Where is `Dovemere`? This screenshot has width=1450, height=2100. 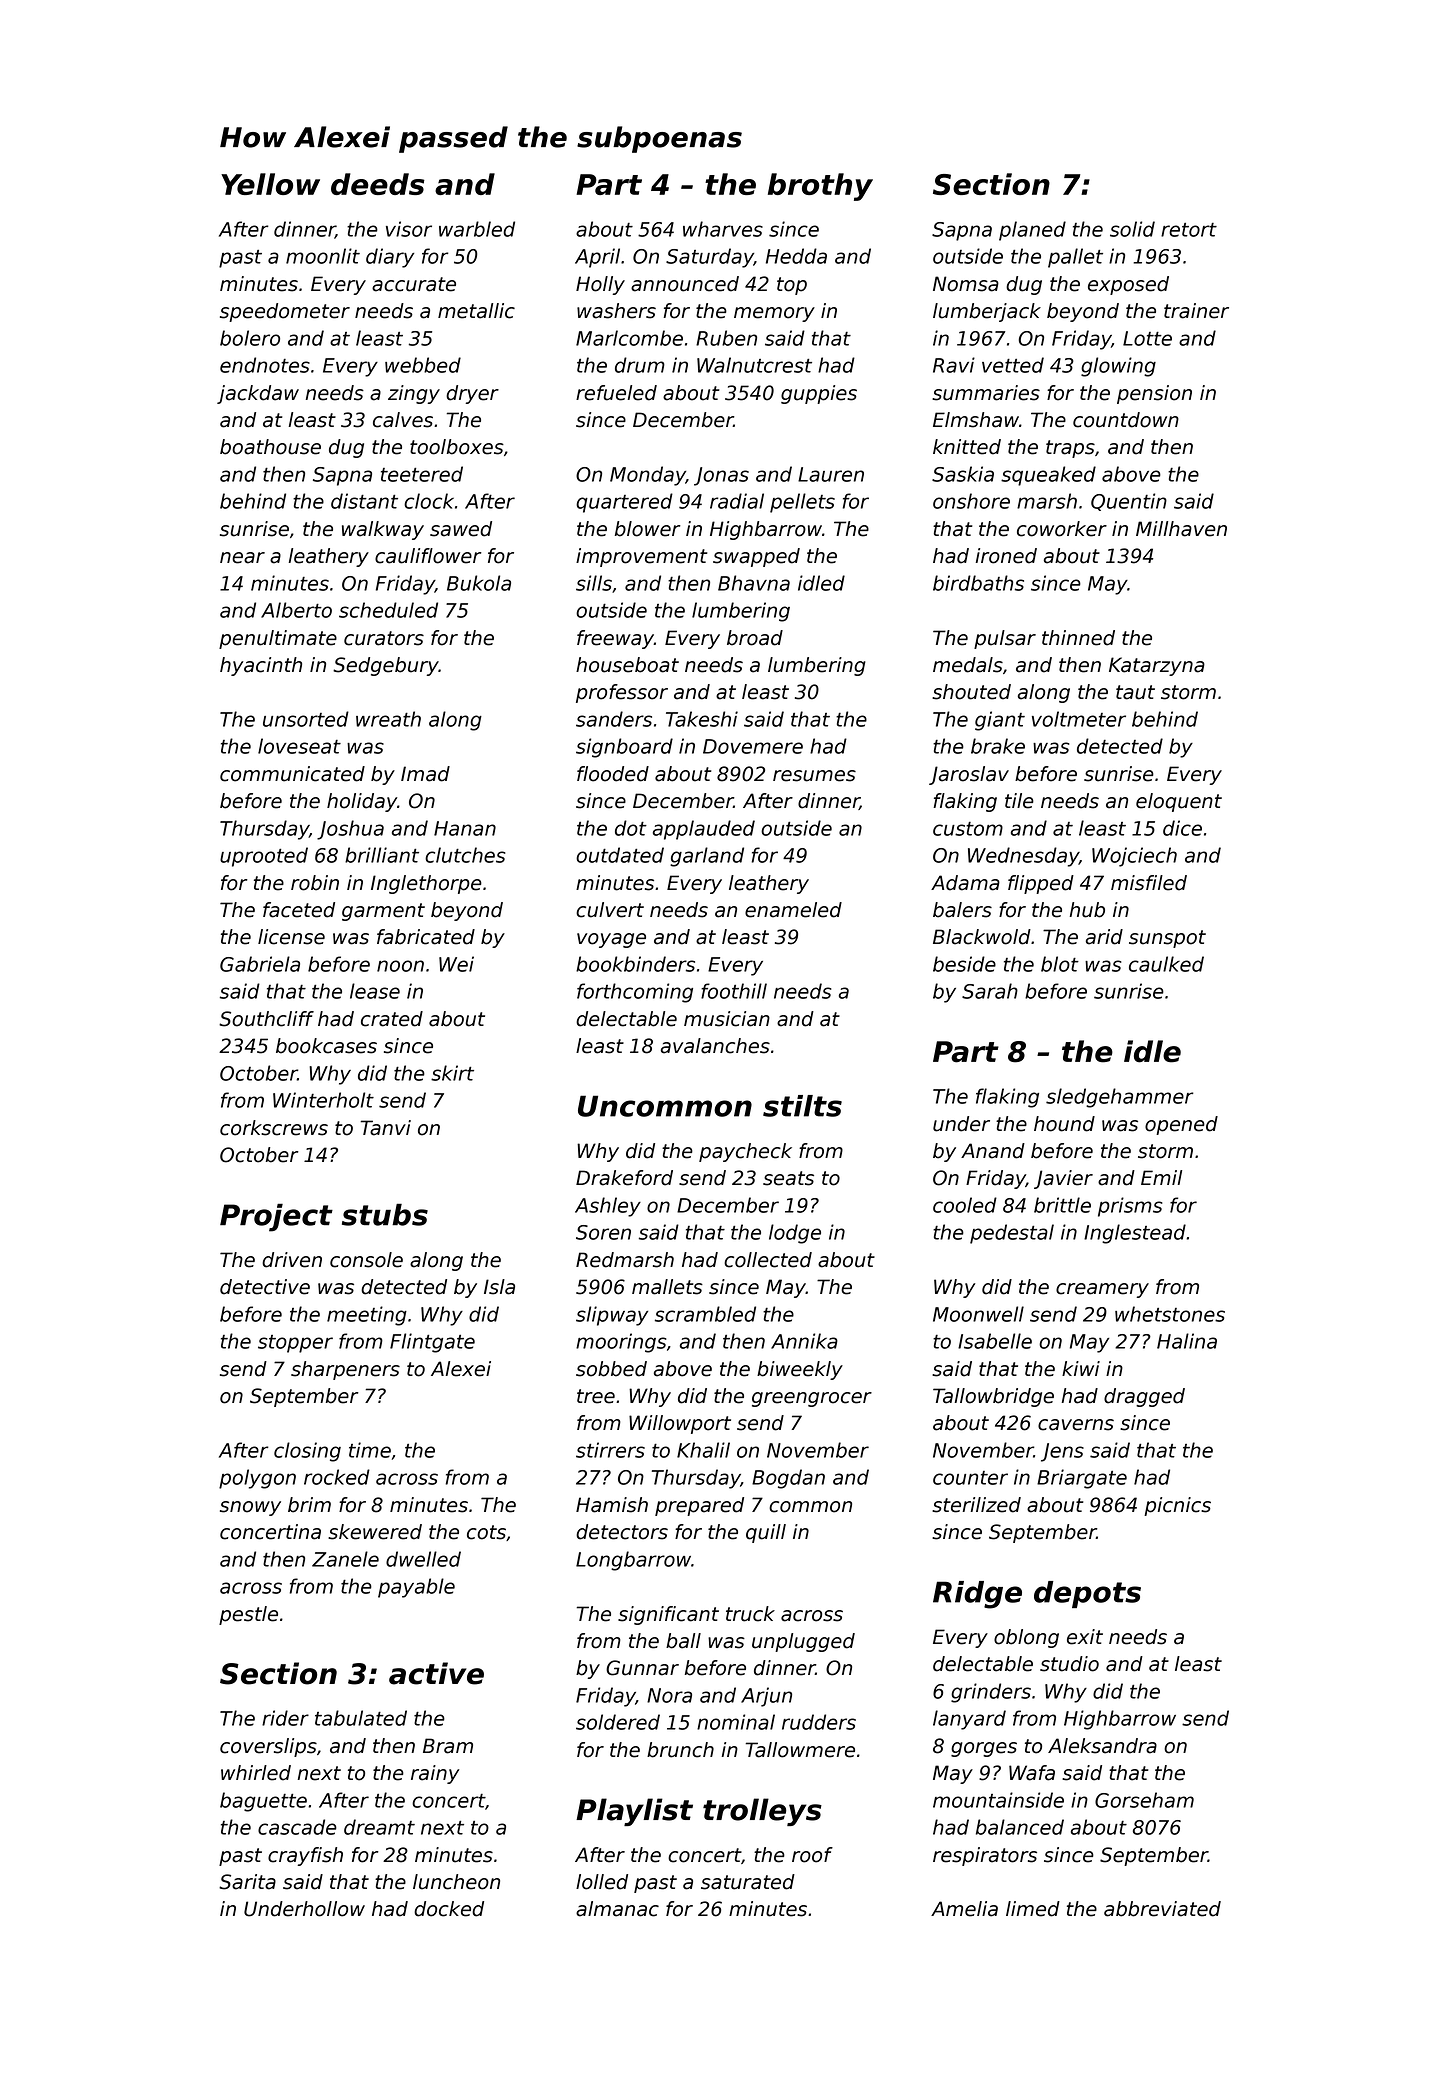
Dovemere is located at coordinates (753, 746).
